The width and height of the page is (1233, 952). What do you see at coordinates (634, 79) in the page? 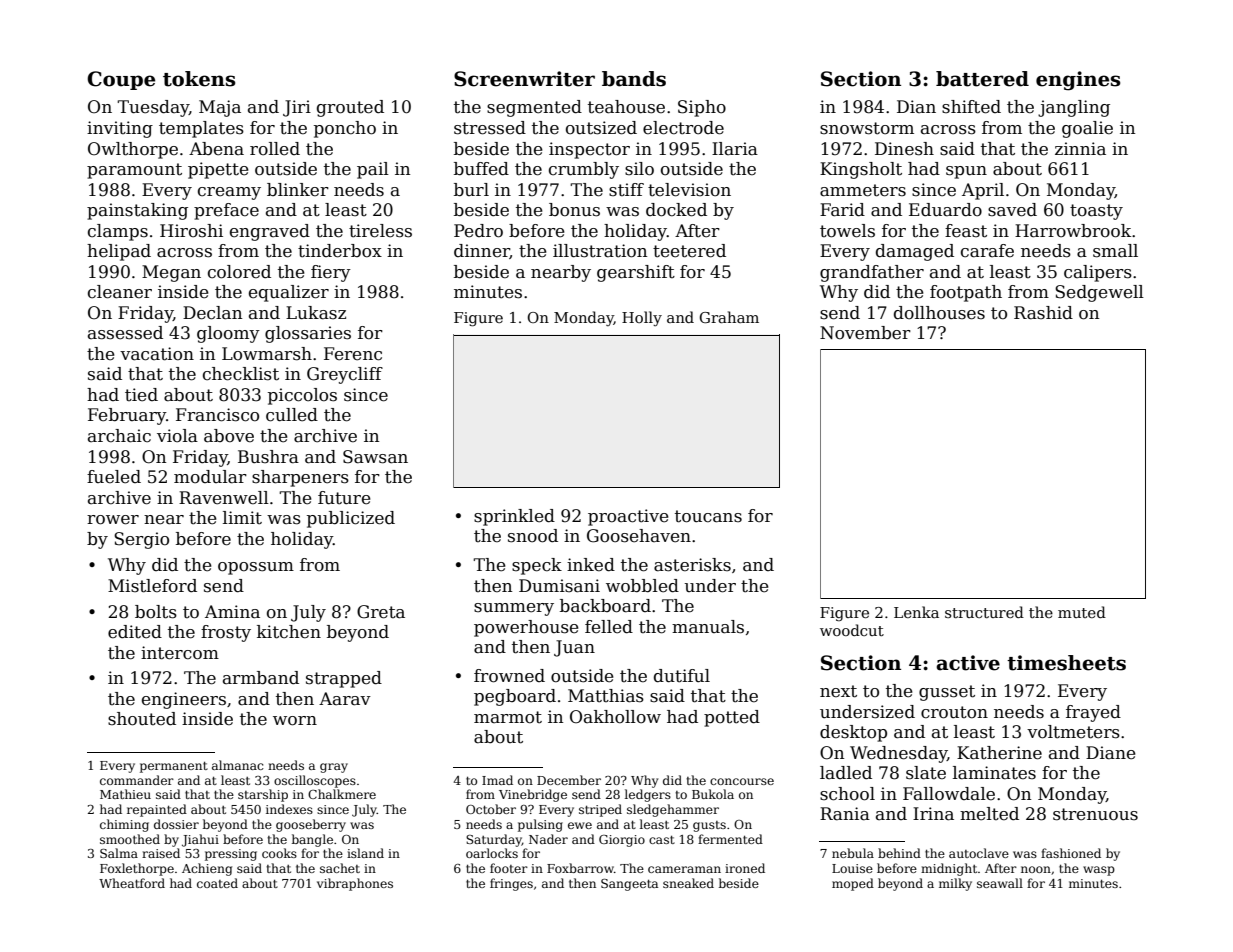
I see `bands` at bounding box center [634, 79].
